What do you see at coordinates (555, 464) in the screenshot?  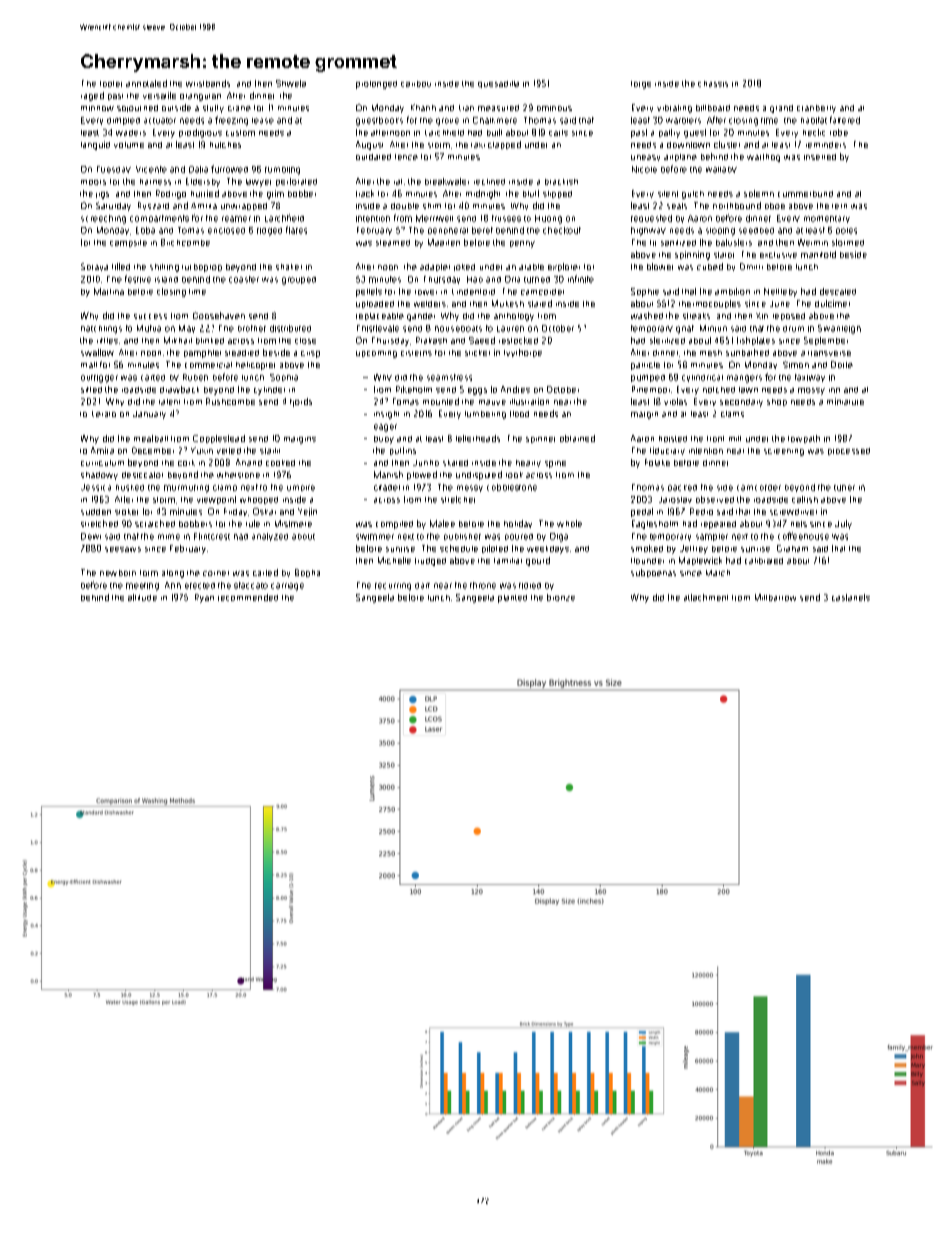 I see `spine` at bounding box center [555, 464].
